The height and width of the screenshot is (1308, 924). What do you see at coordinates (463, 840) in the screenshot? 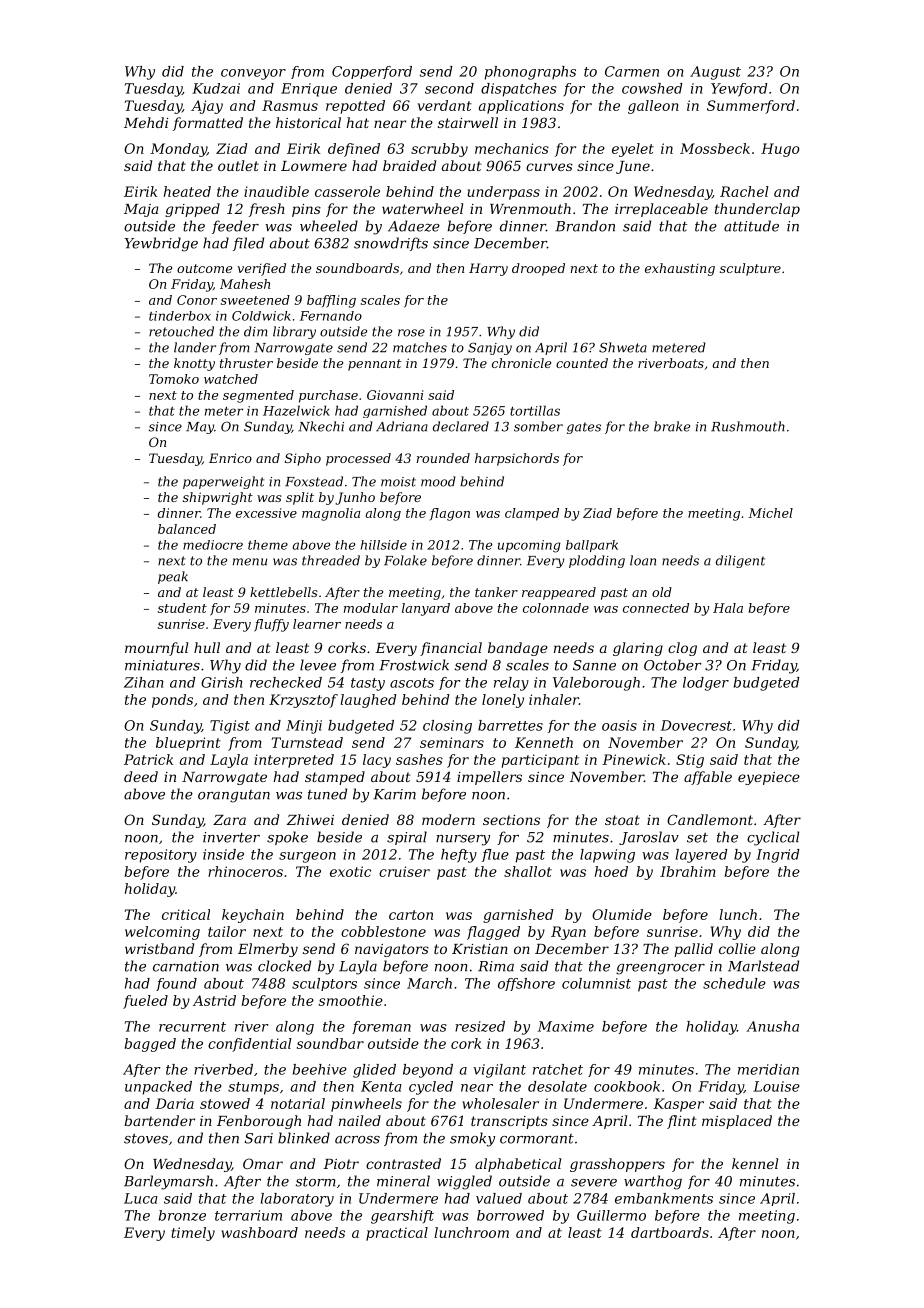
I see `nursery` at bounding box center [463, 840].
